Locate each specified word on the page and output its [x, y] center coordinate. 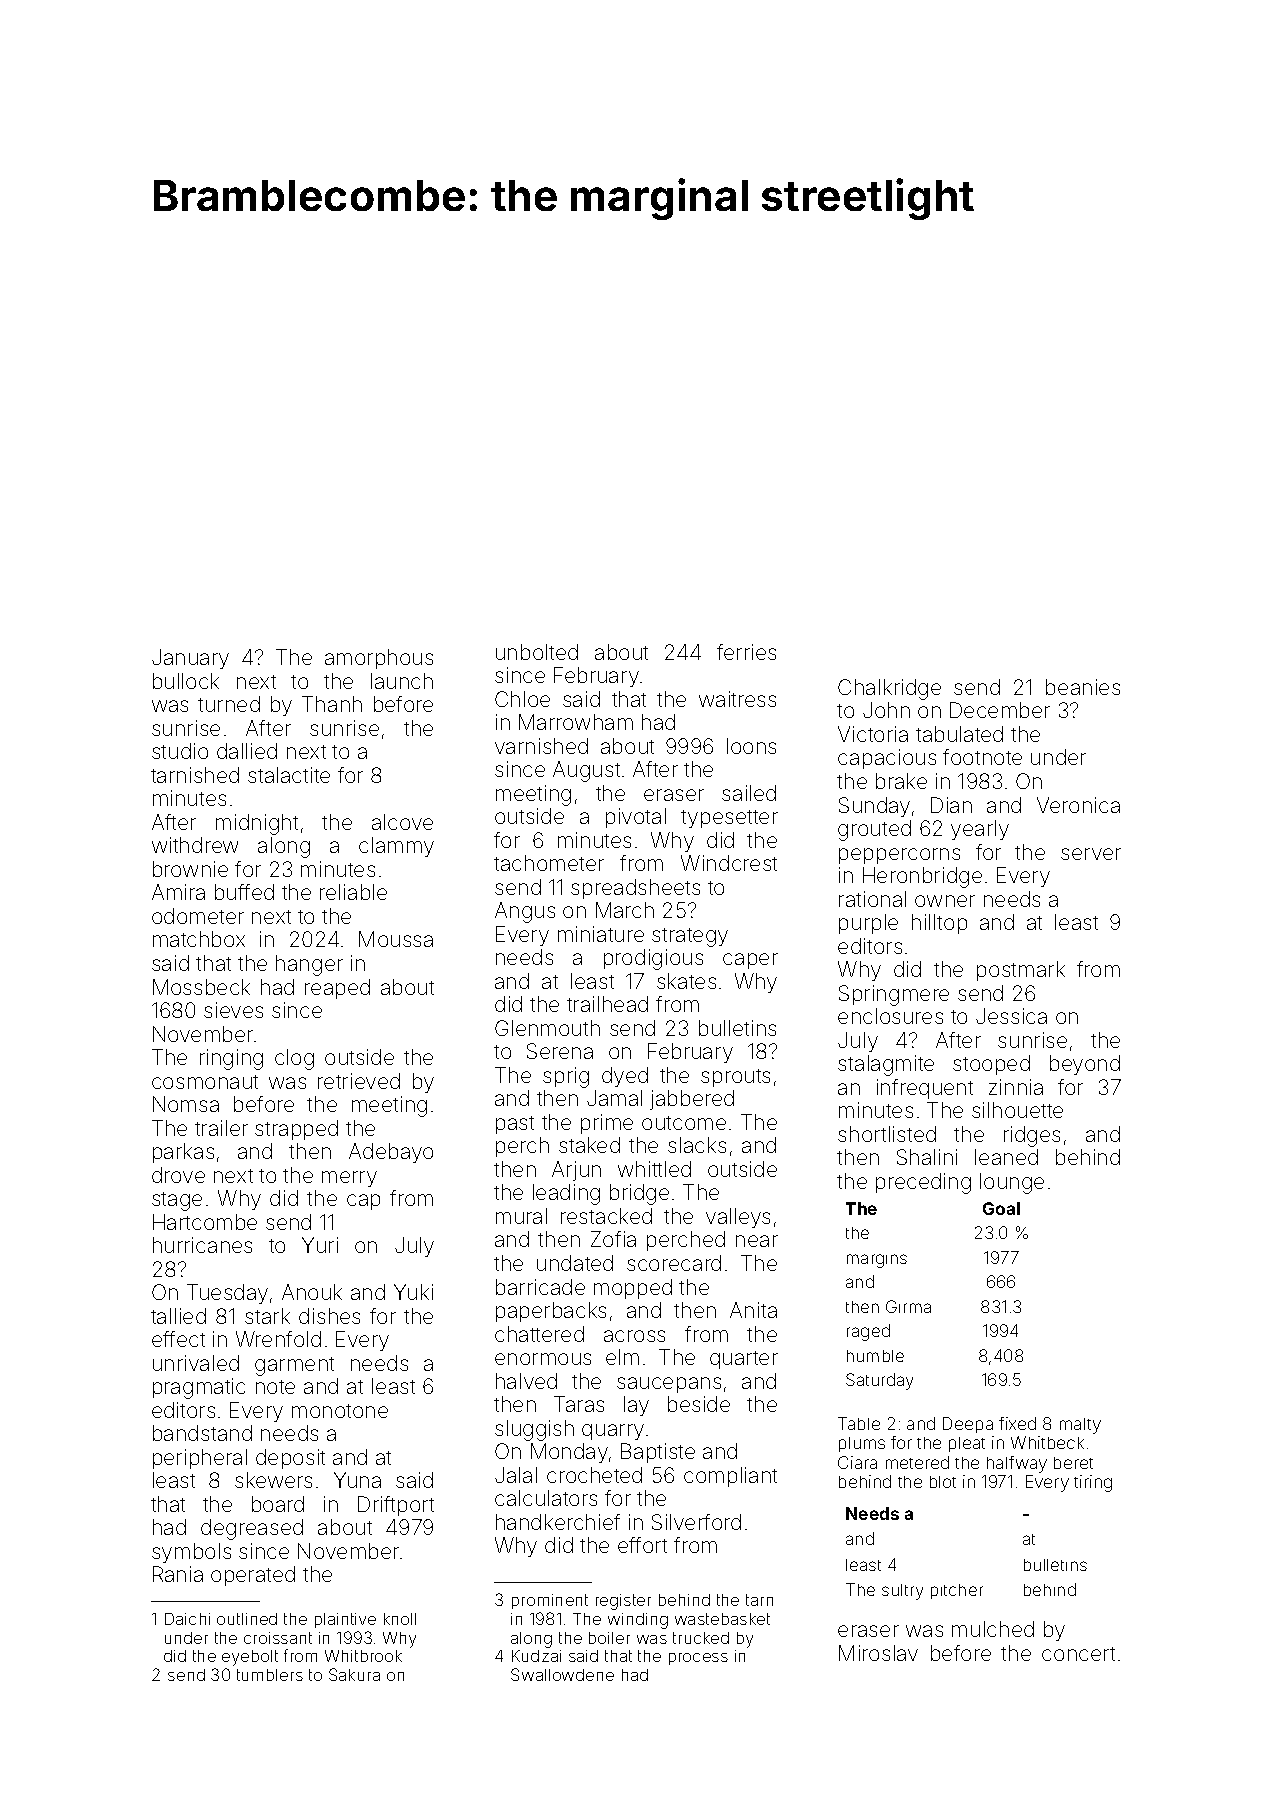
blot [943, 1482]
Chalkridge [889, 689]
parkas [183, 1153]
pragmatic [199, 1388]
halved [526, 1381]
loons [751, 746]
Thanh [332, 704]
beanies [1083, 687]
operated [253, 1576]
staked [589, 1145]
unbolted [537, 652]
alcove [402, 822]
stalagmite [886, 1065]
